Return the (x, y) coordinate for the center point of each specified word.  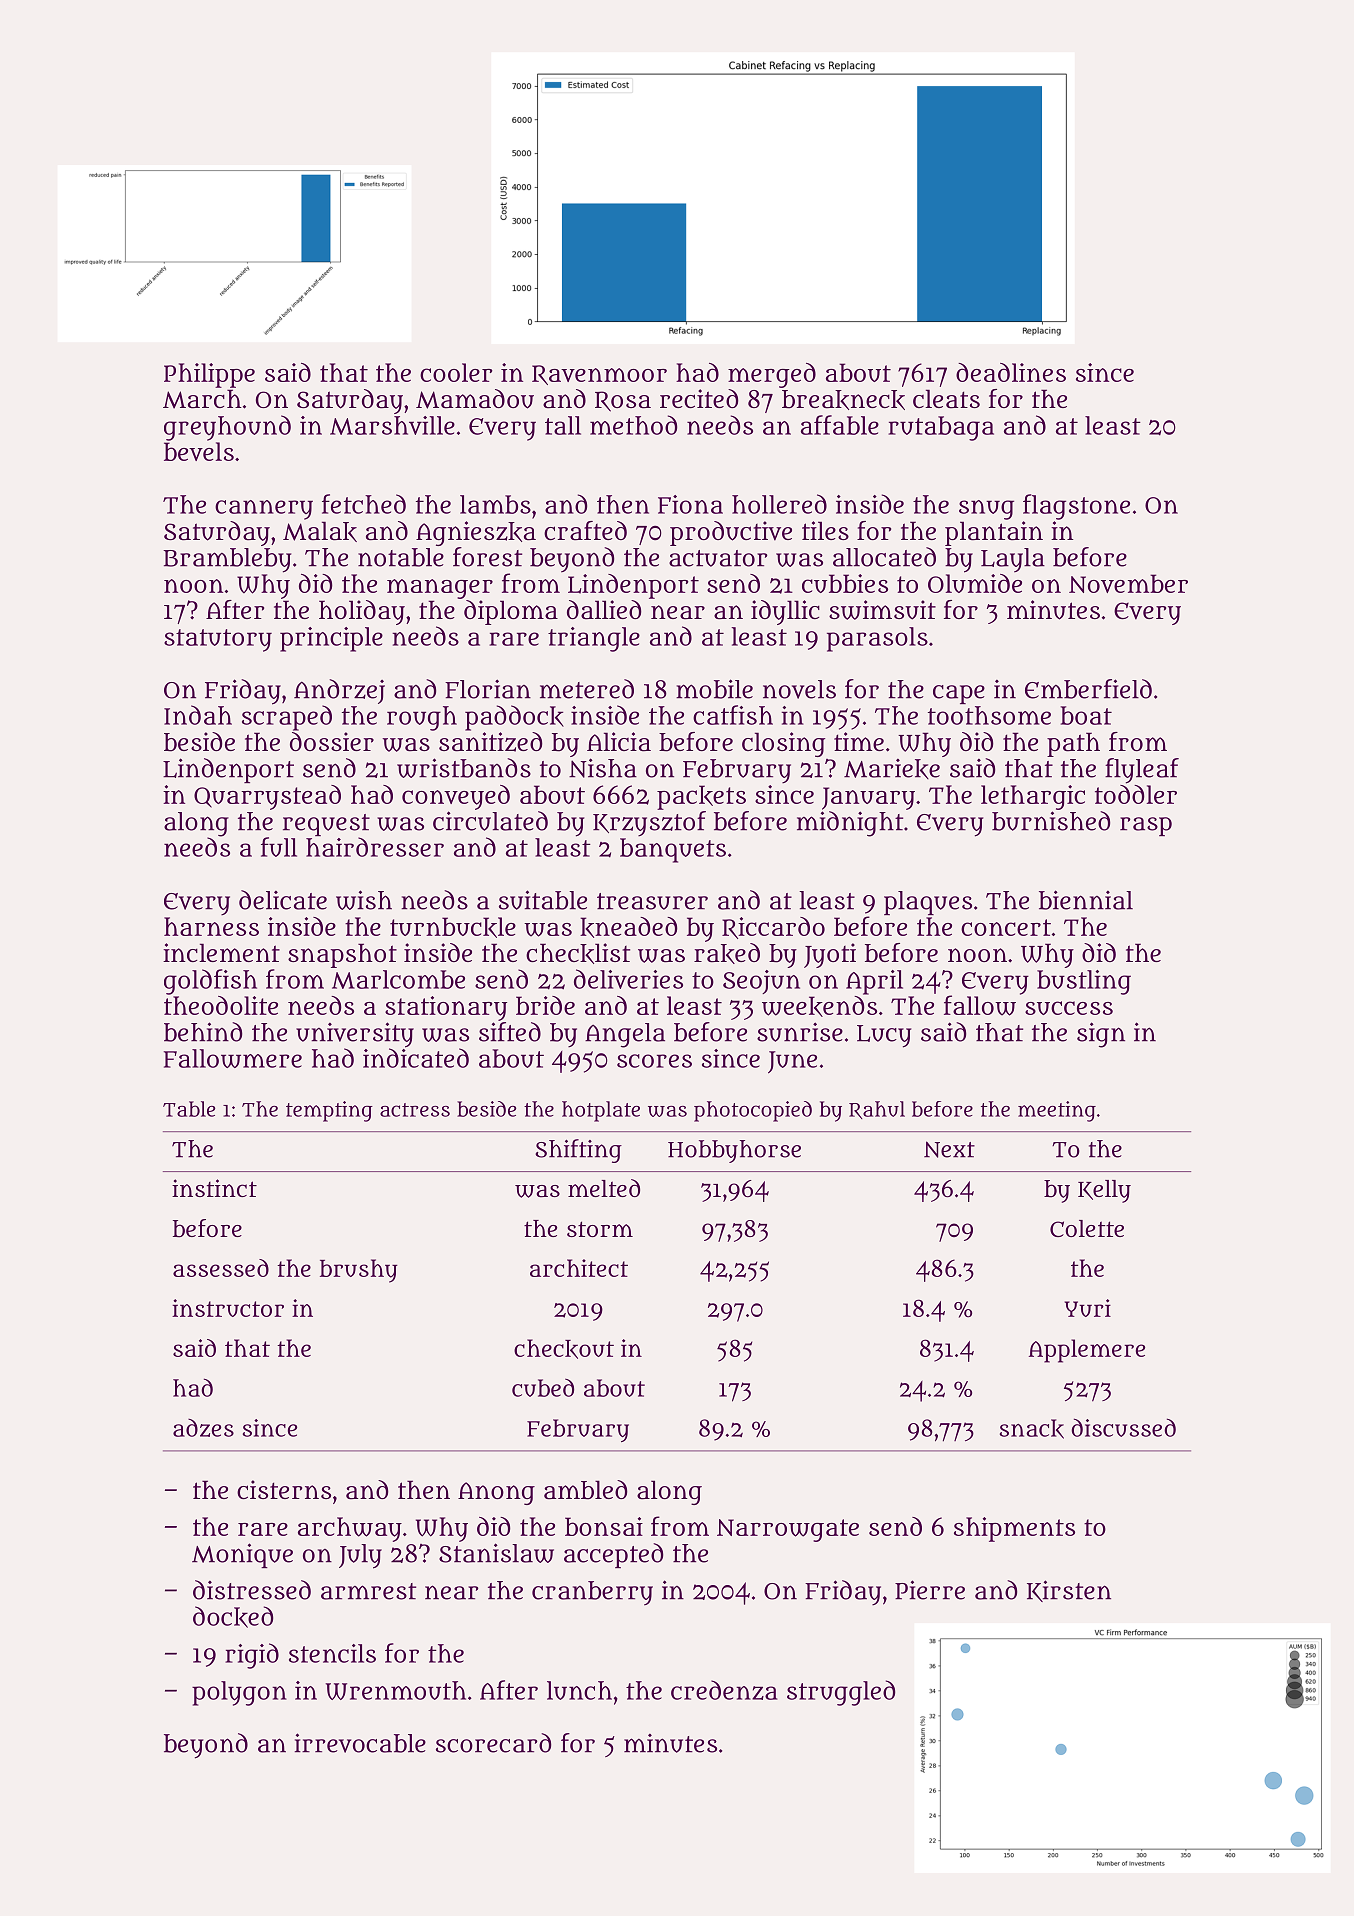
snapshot (342, 955)
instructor (228, 1308)
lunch (579, 1690)
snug (986, 510)
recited (699, 398)
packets (701, 797)
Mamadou (475, 399)
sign (1101, 1035)
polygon (239, 1693)
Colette (1087, 1228)
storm (600, 1229)
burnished (1051, 821)
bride (545, 1005)
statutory (218, 640)
